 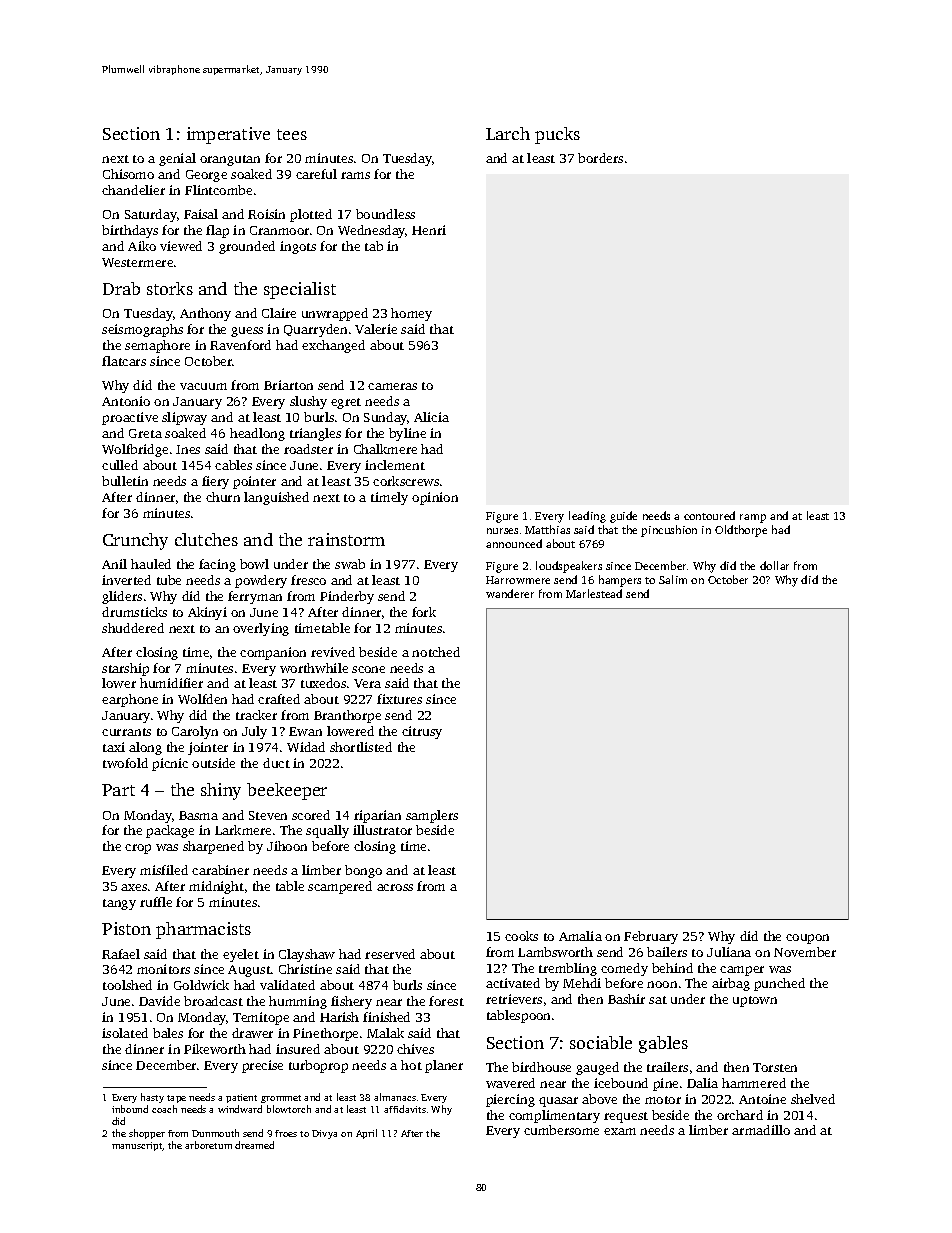 I want to click on pucks, so click(x=557, y=135).
